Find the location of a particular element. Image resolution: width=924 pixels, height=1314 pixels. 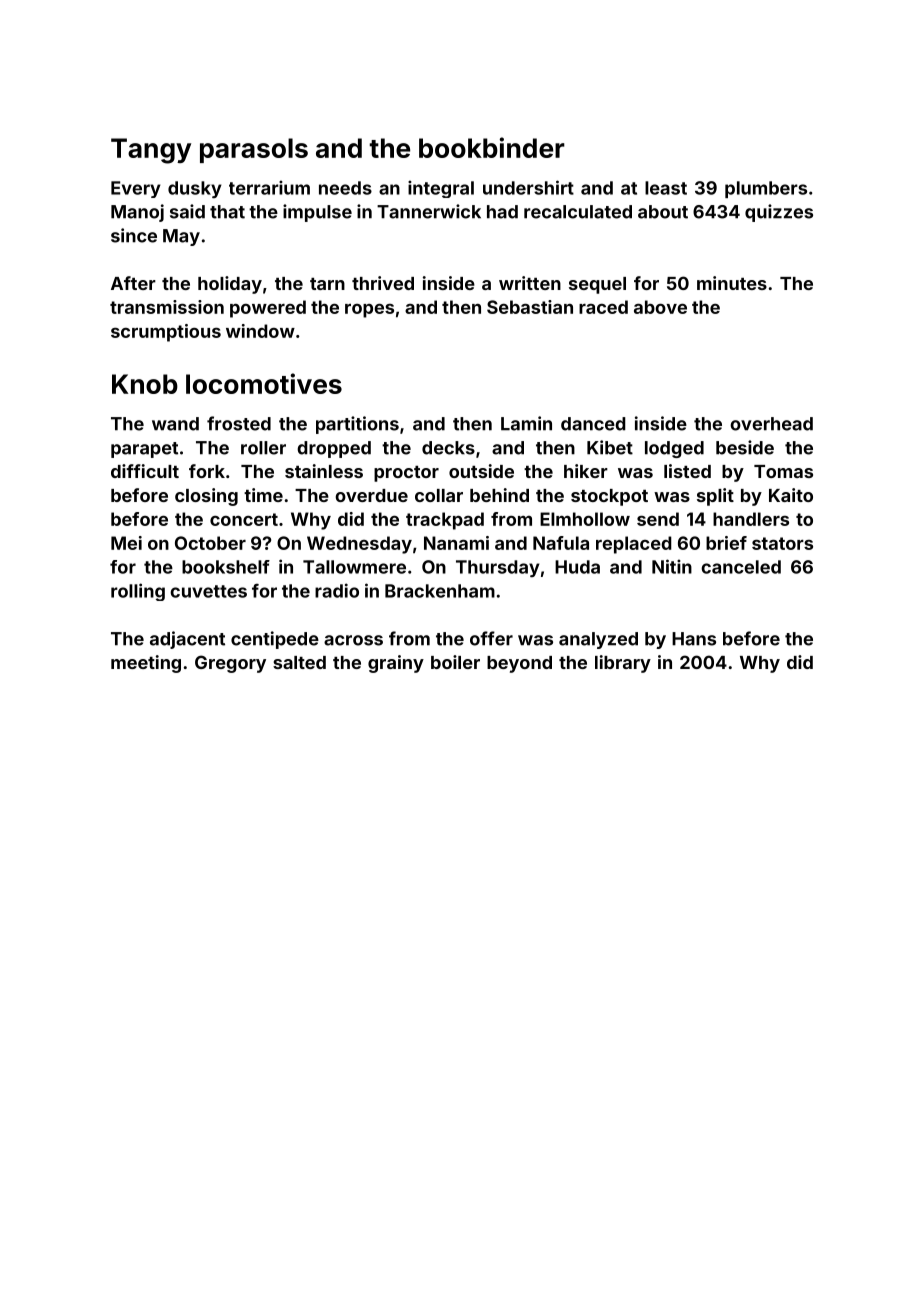

Mei is located at coordinates (126, 543).
